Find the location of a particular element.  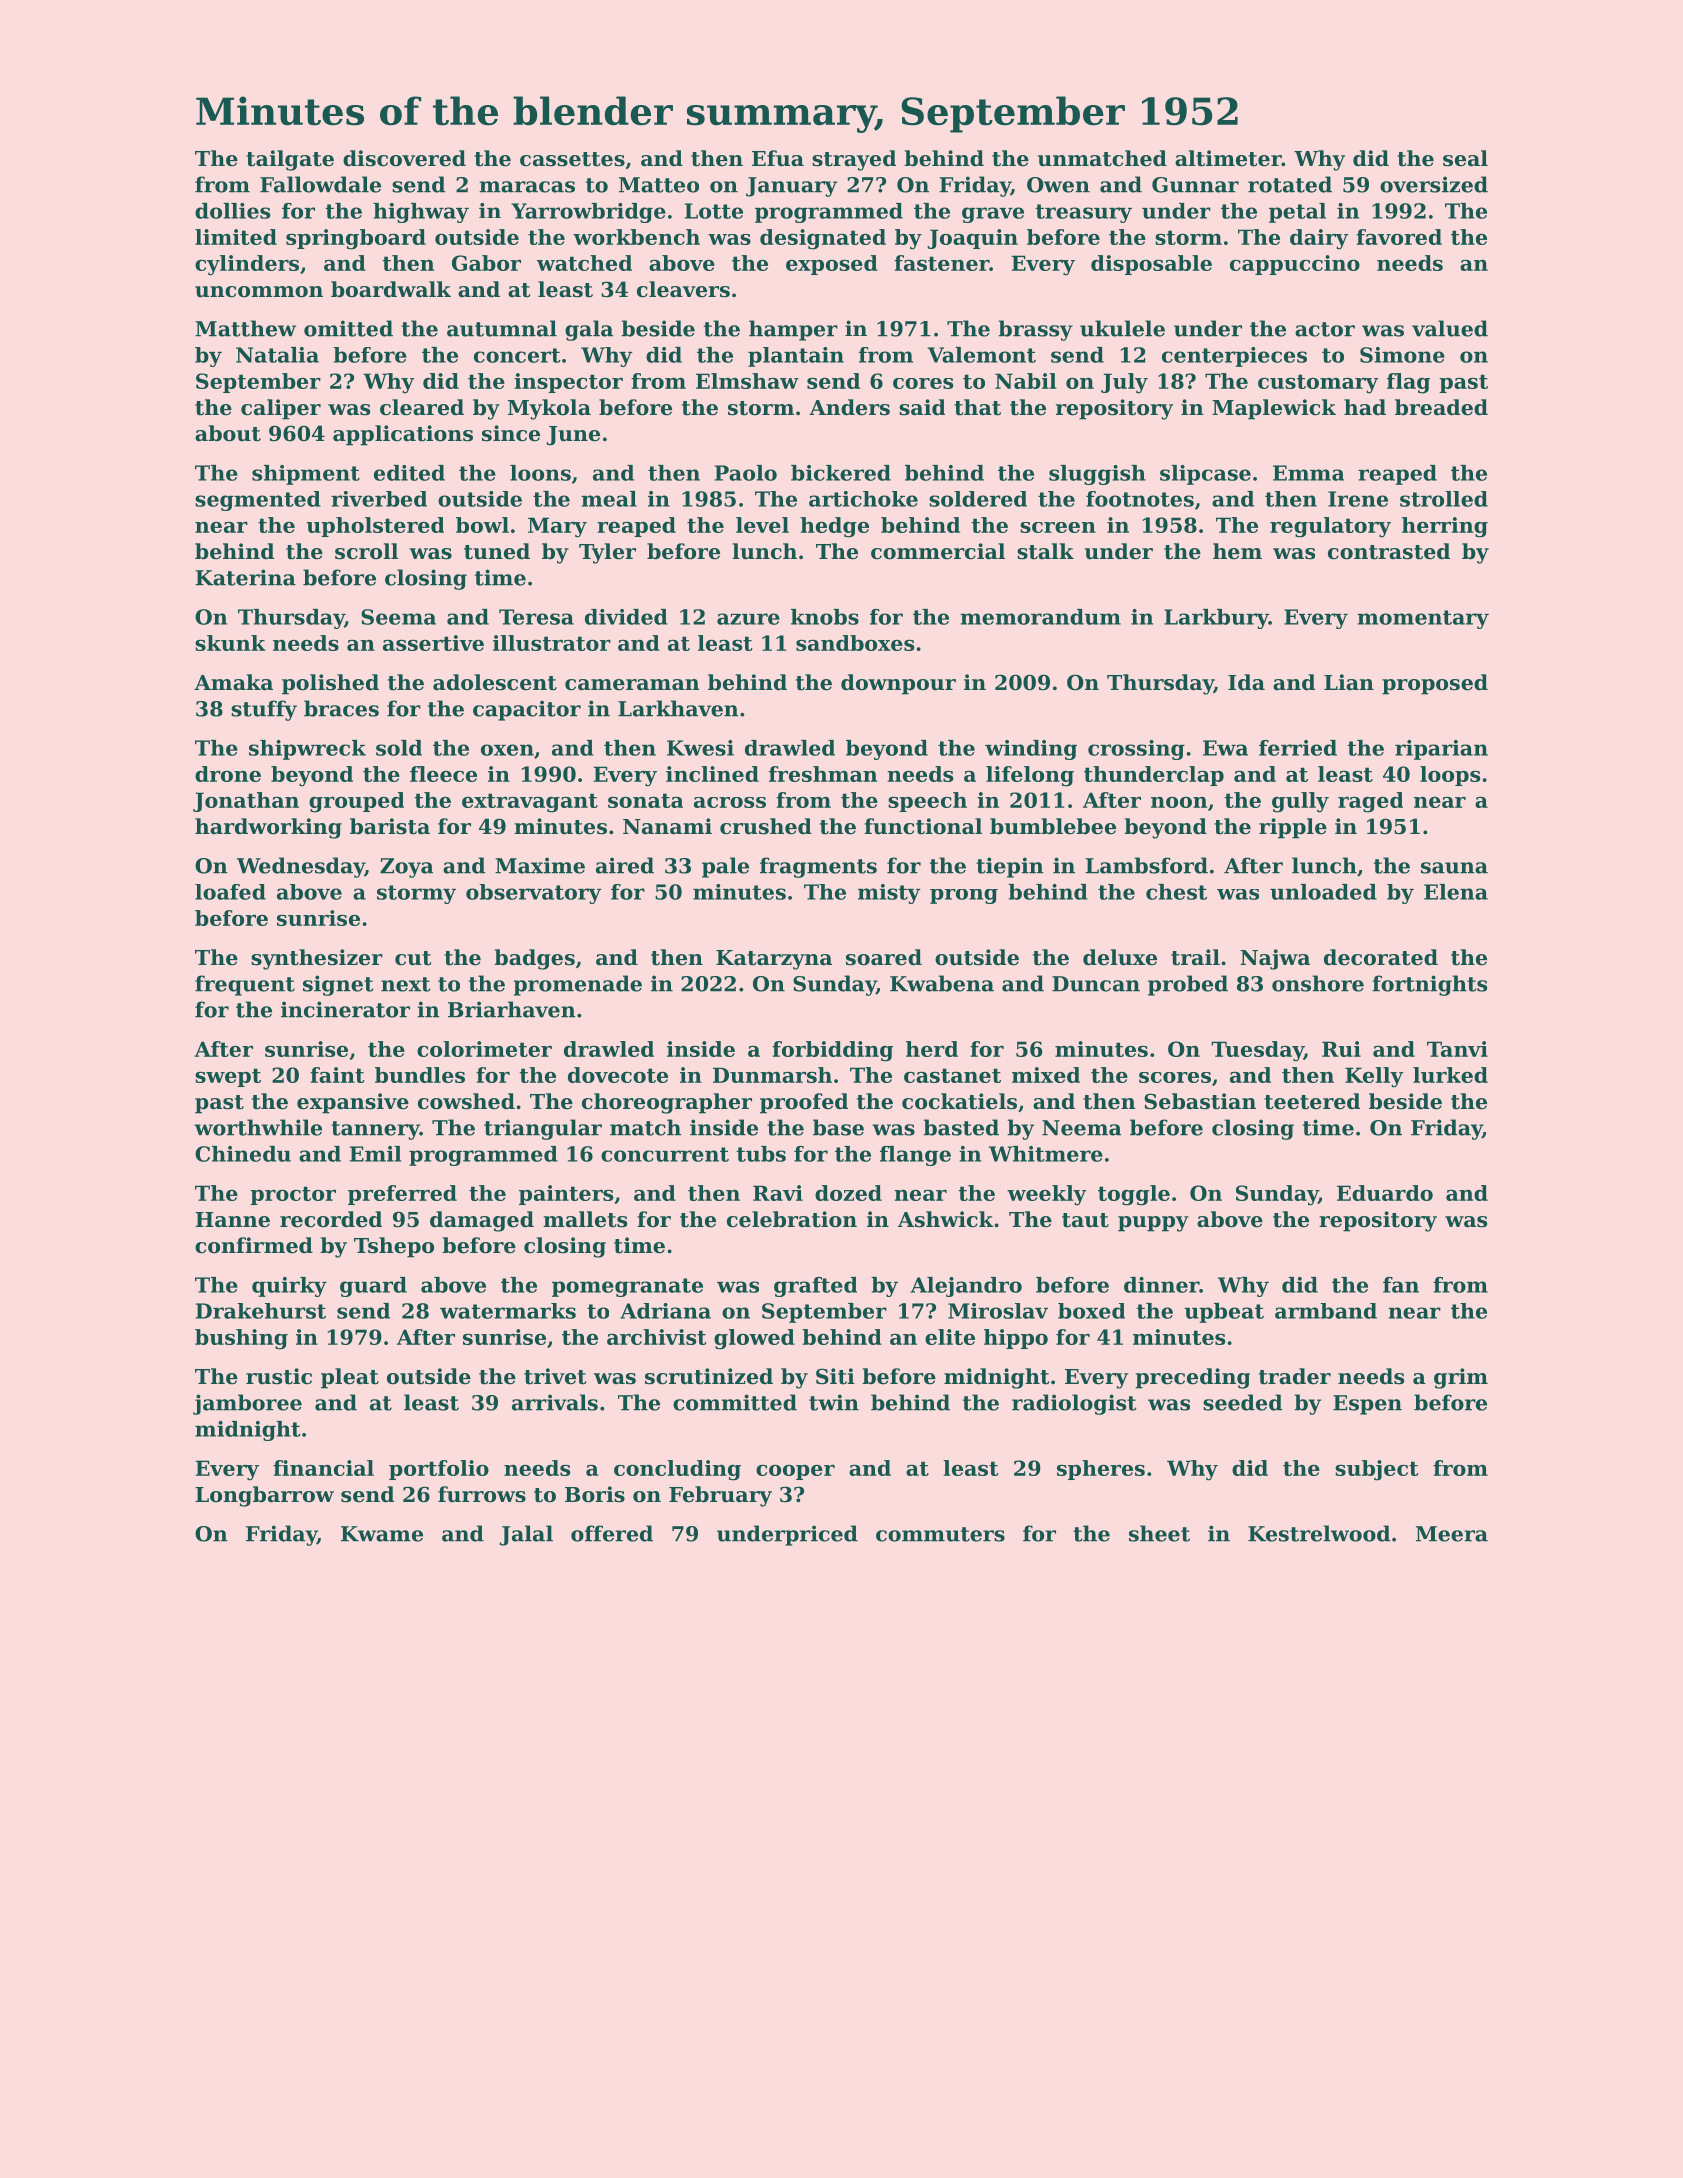

Kwame is located at coordinates (382, 1534).
